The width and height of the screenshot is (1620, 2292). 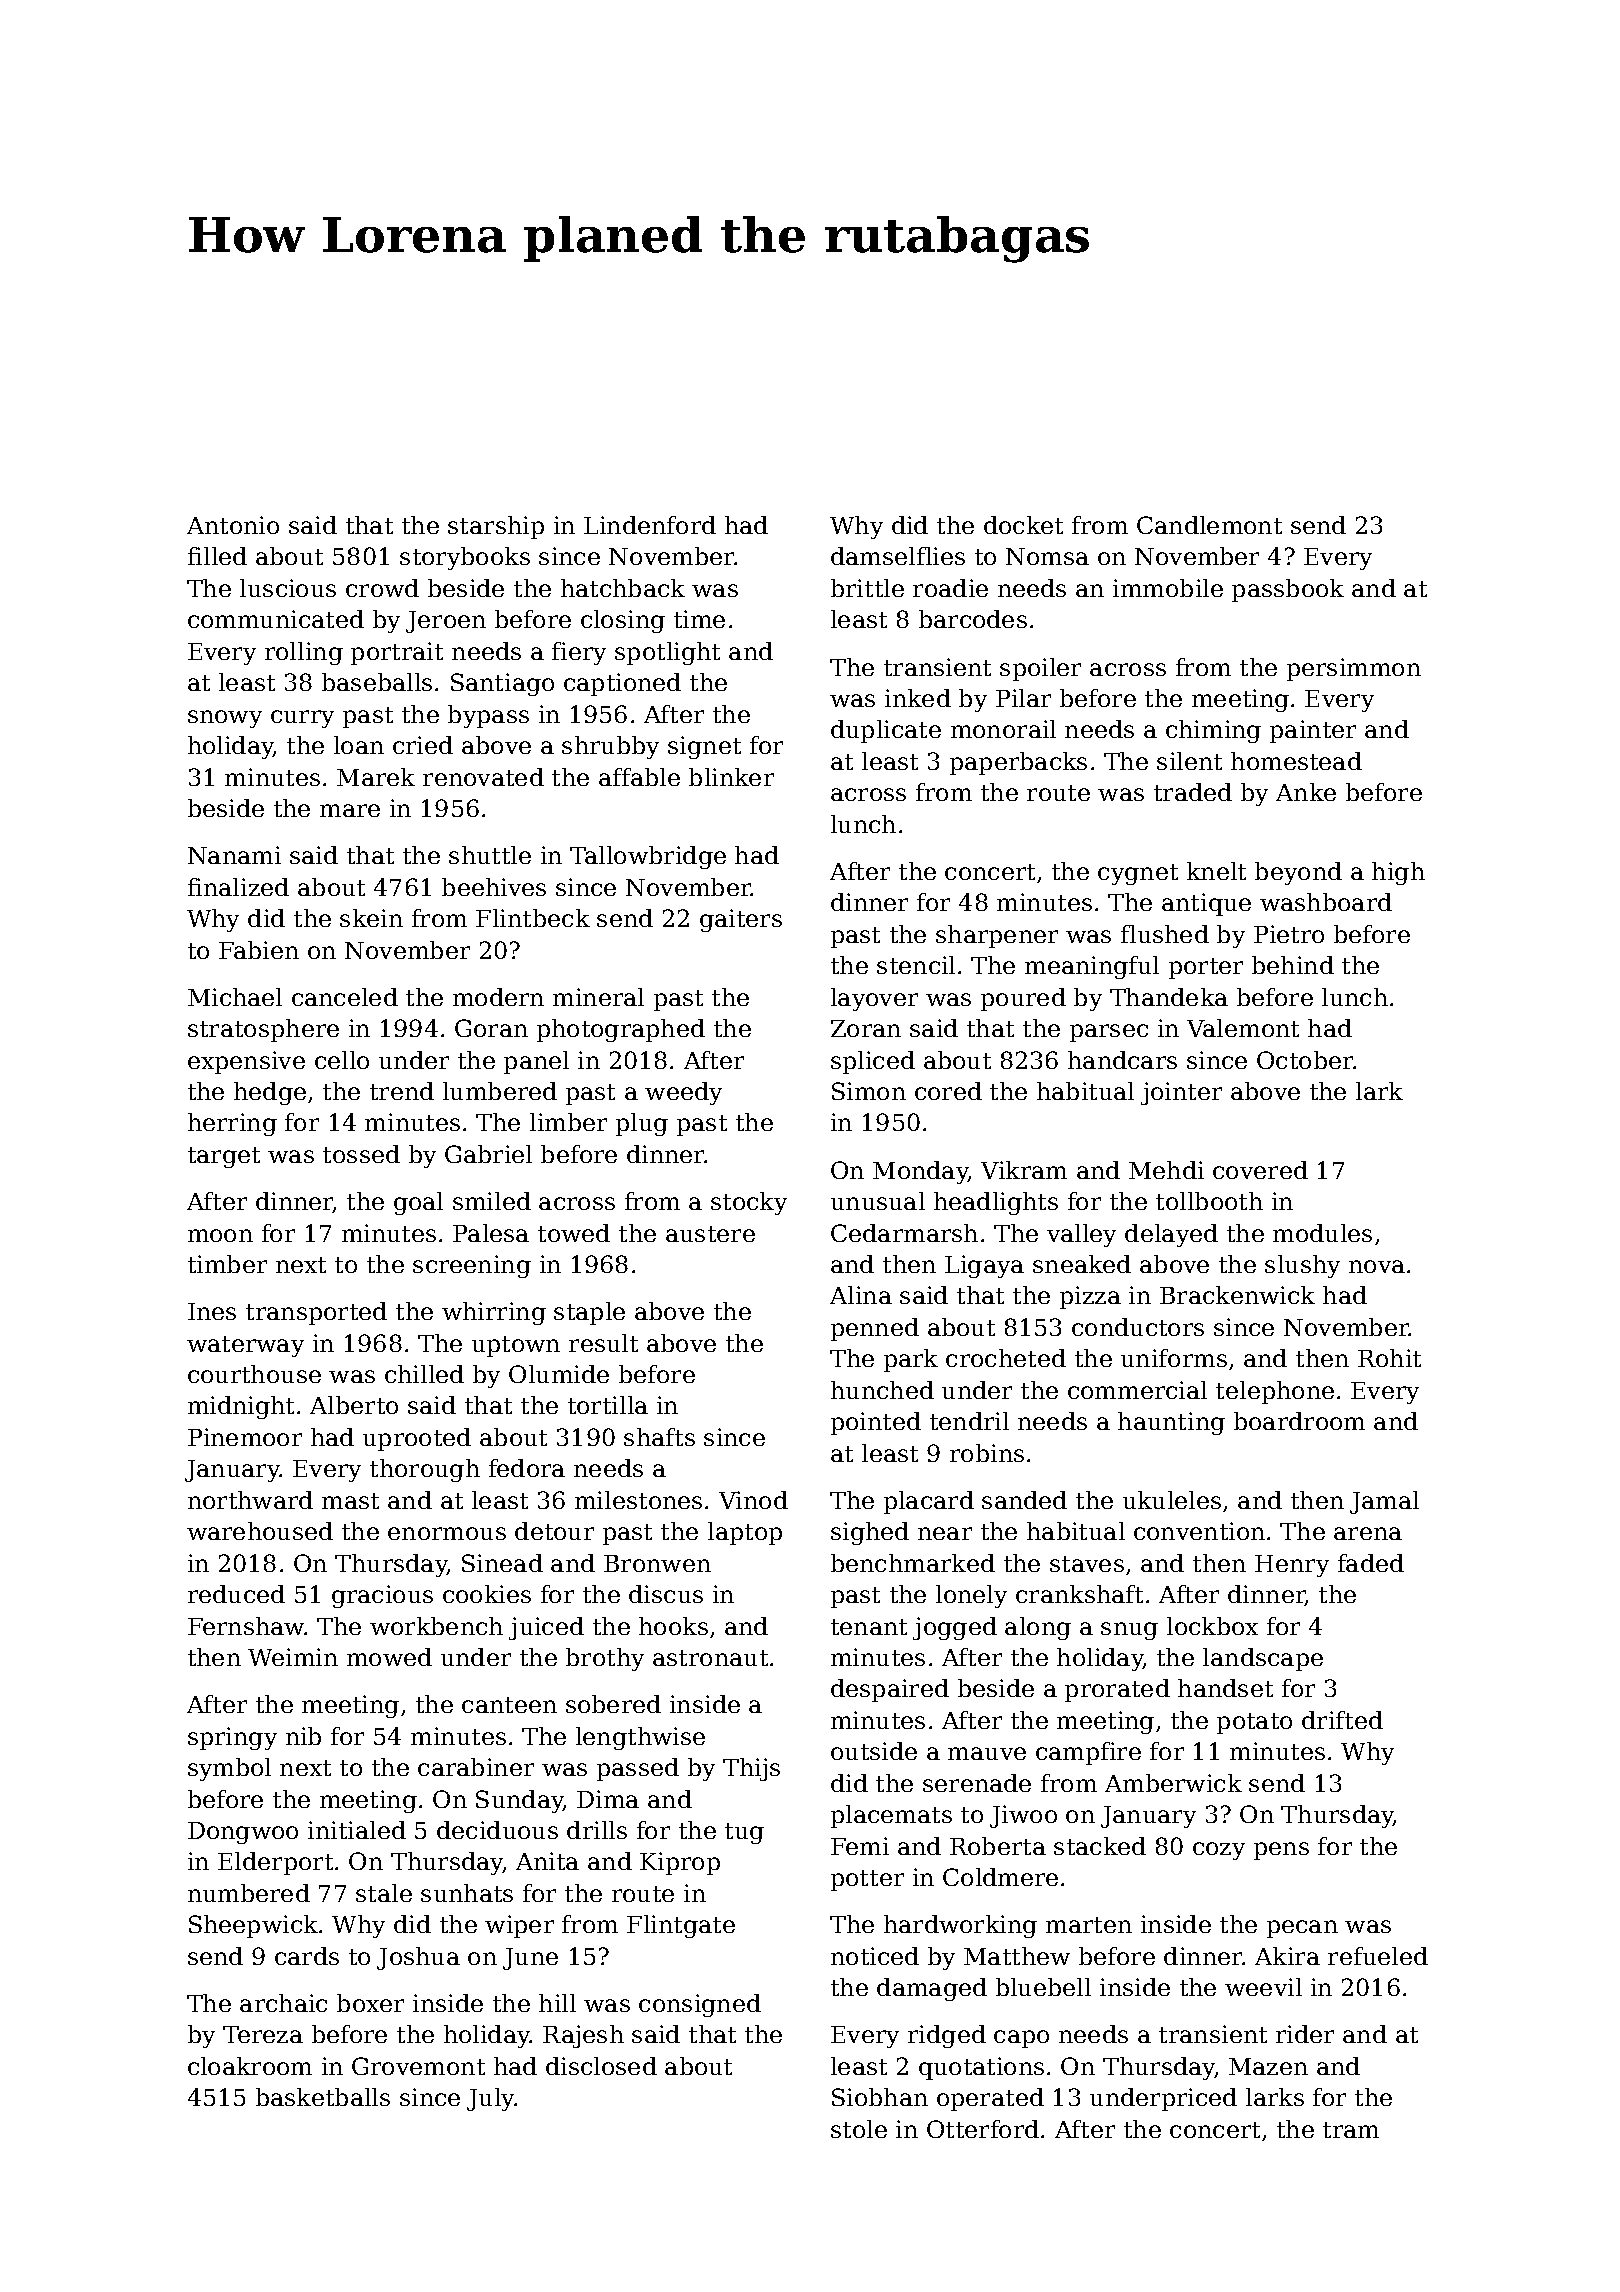 What do you see at coordinates (1299, 1421) in the screenshot?
I see `boardroom` at bounding box center [1299, 1421].
